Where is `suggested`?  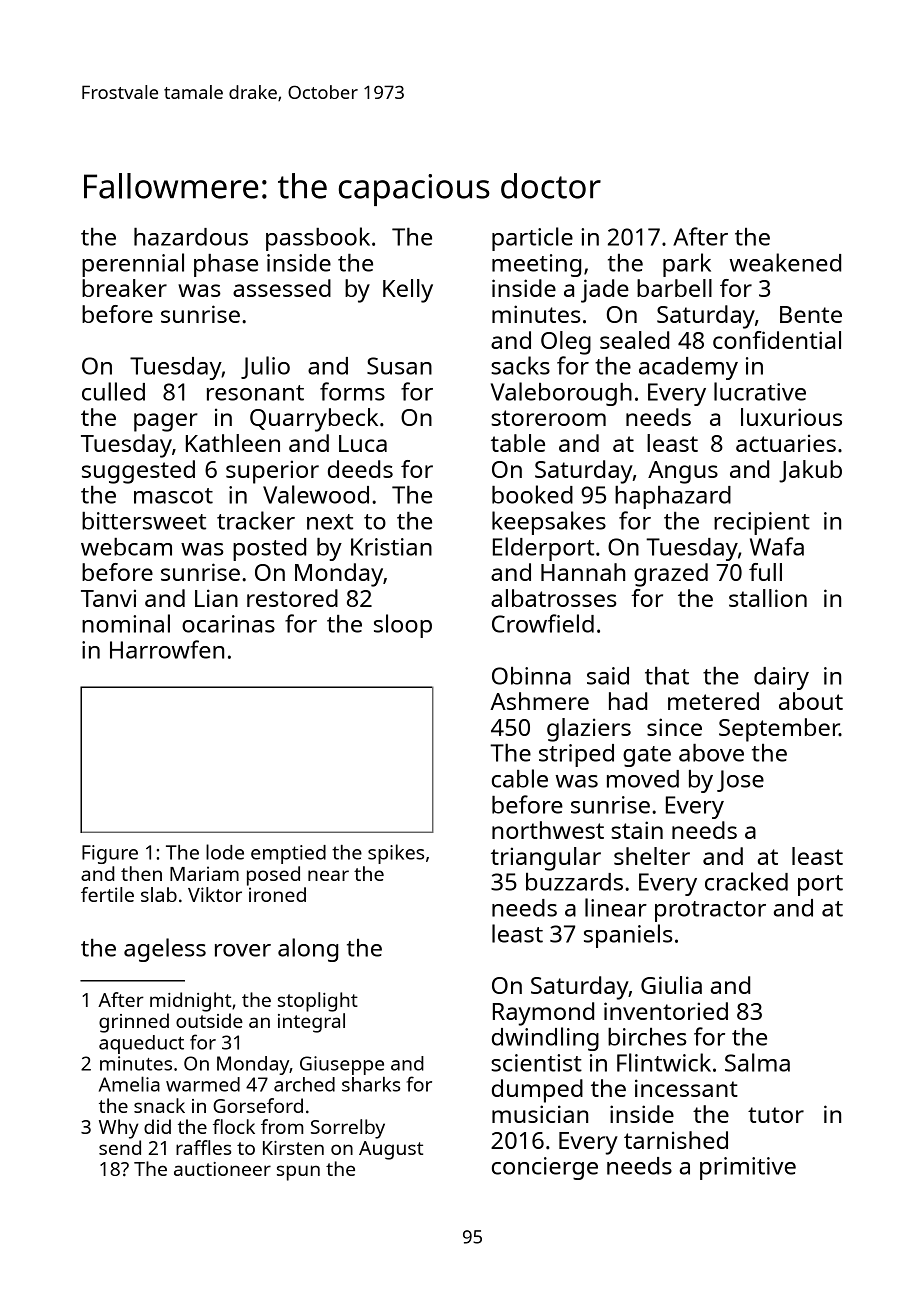 suggested is located at coordinates (138, 472).
